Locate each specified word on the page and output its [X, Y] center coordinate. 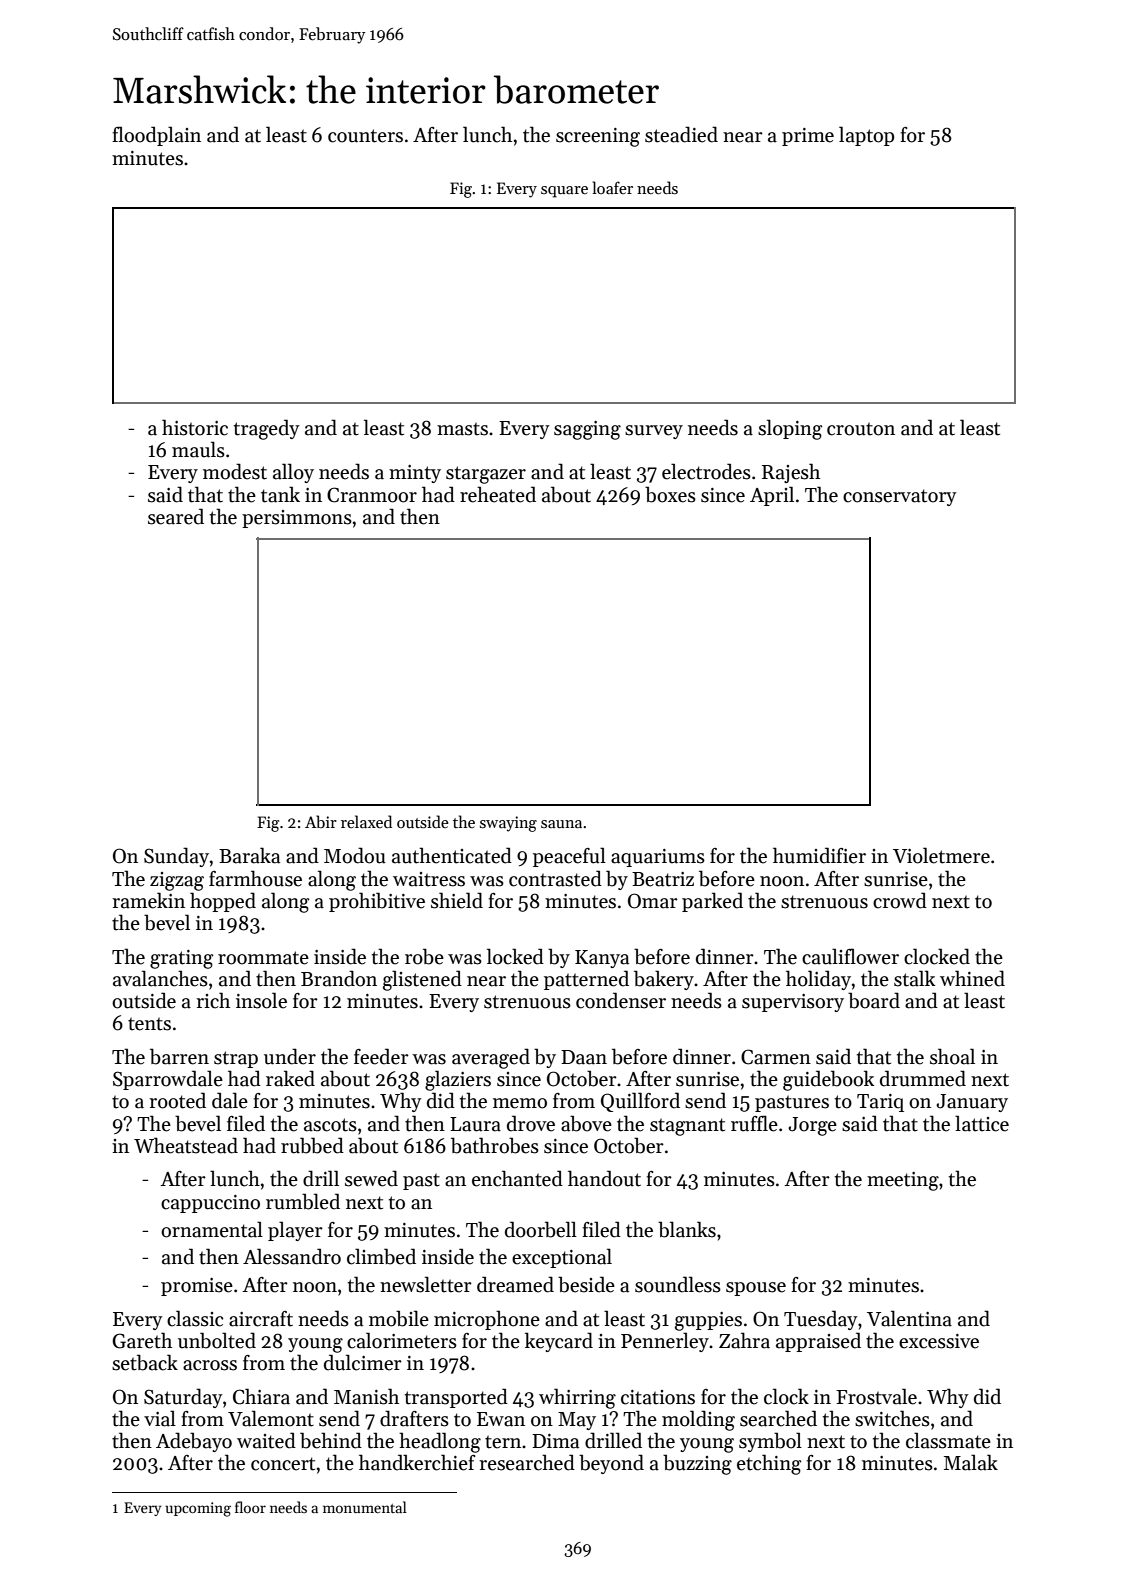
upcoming [198, 1509]
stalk [914, 978]
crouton [861, 429]
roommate [263, 958]
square [564, 192]
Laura [475, 1124]
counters [365, 136]
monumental [365, 1507]
